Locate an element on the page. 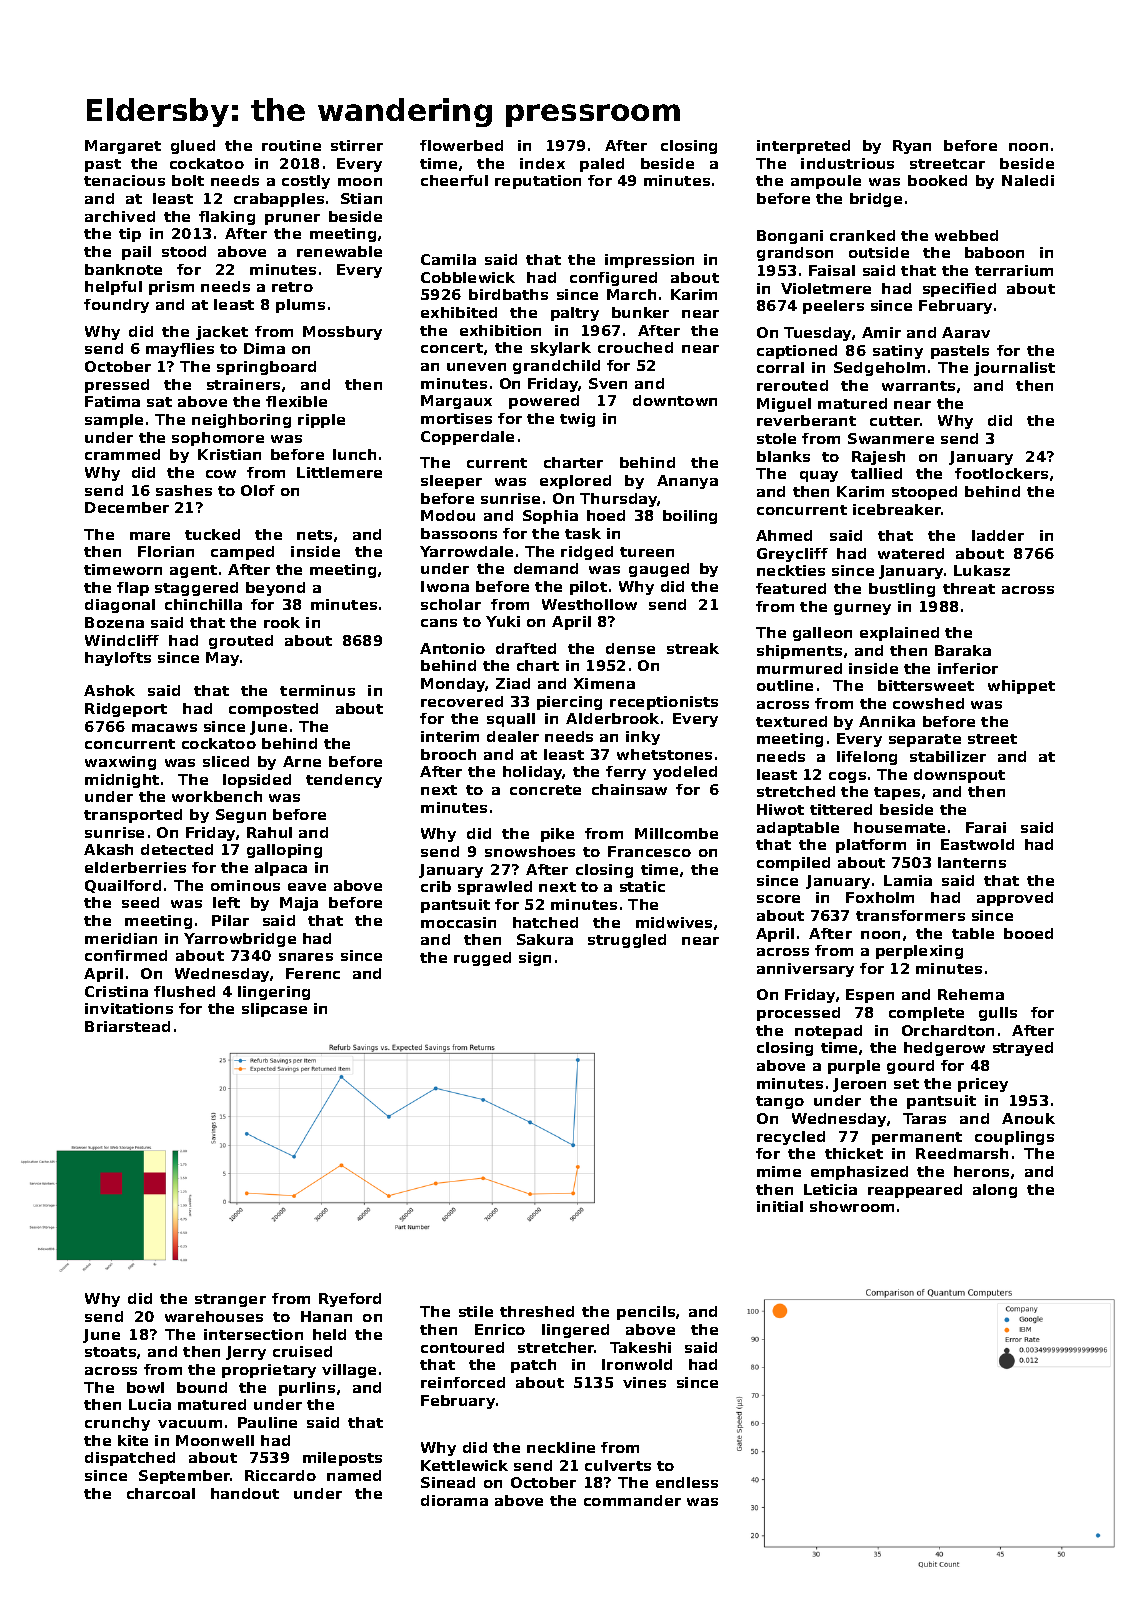 The height and width of the image is (1613, 1140). Pilar is located at coordinates (230, 920).
